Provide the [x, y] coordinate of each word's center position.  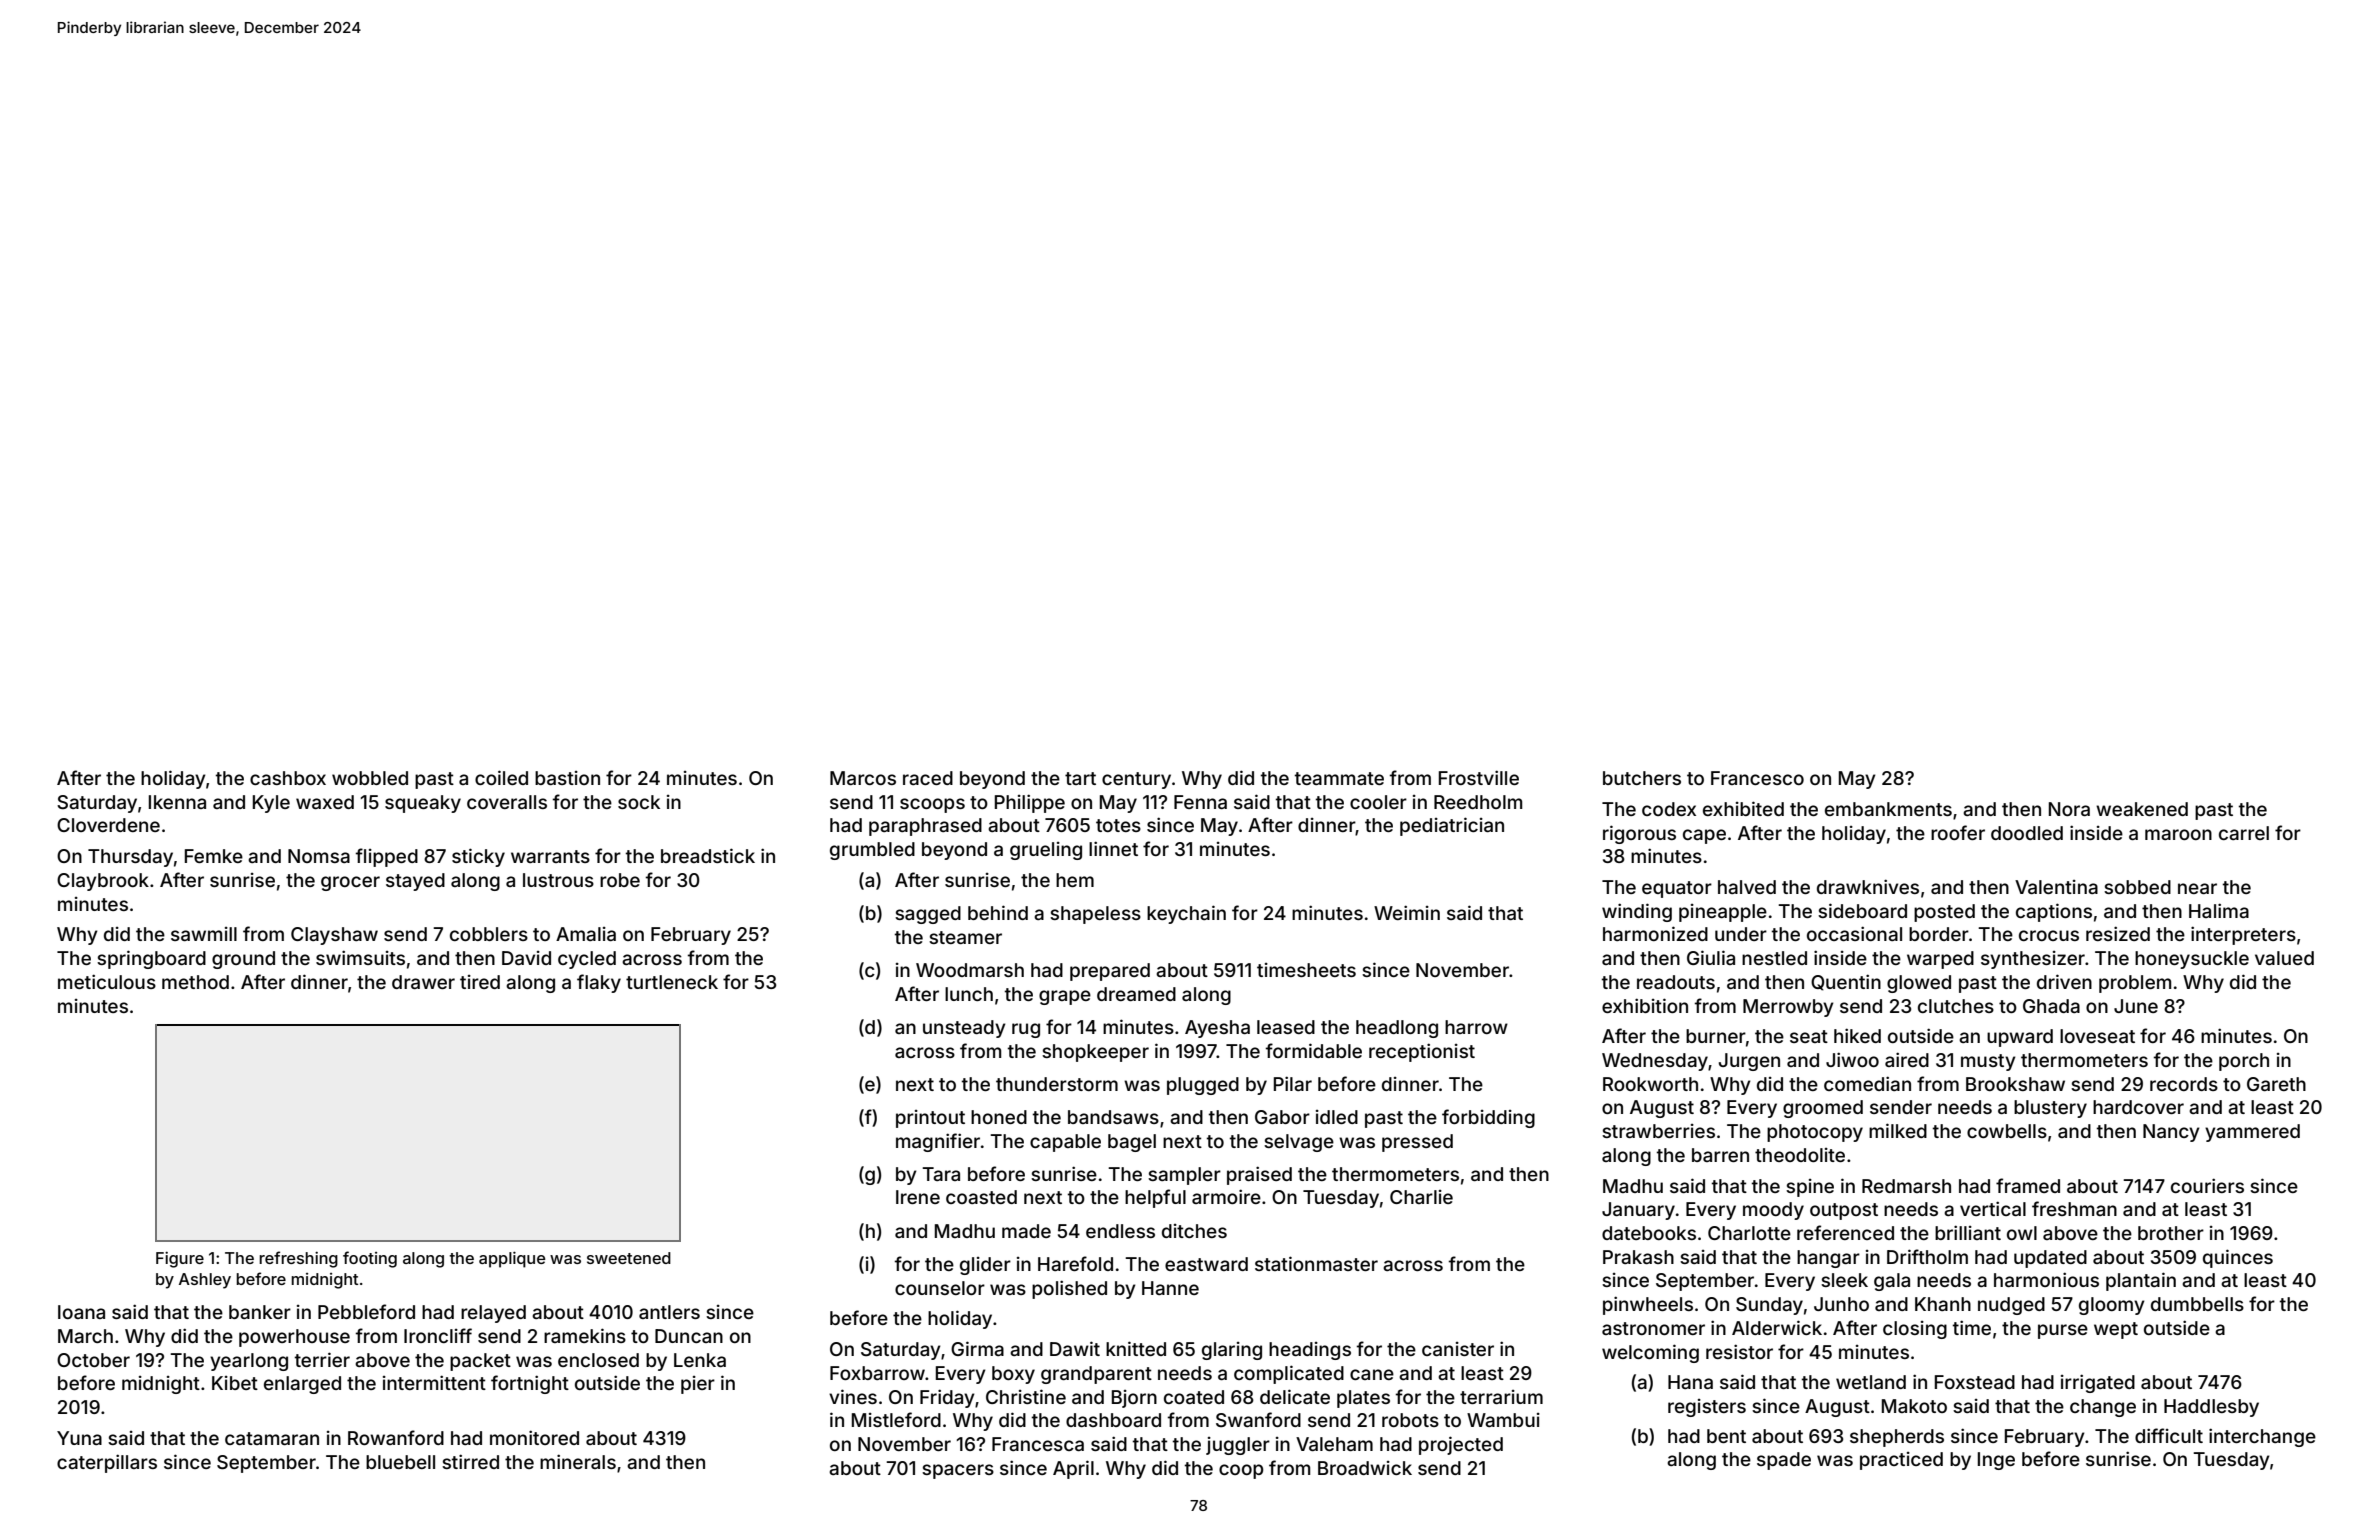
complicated [1289, 1374]
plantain [2141, 1281]
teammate [1339, 778]
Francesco [1757, 778]
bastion [567, 778]
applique [512, 1259]
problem [2135, 984]
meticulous [107, 981]
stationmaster [1316, 1263]
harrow [1476, 1027]
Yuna [79, 1438]
